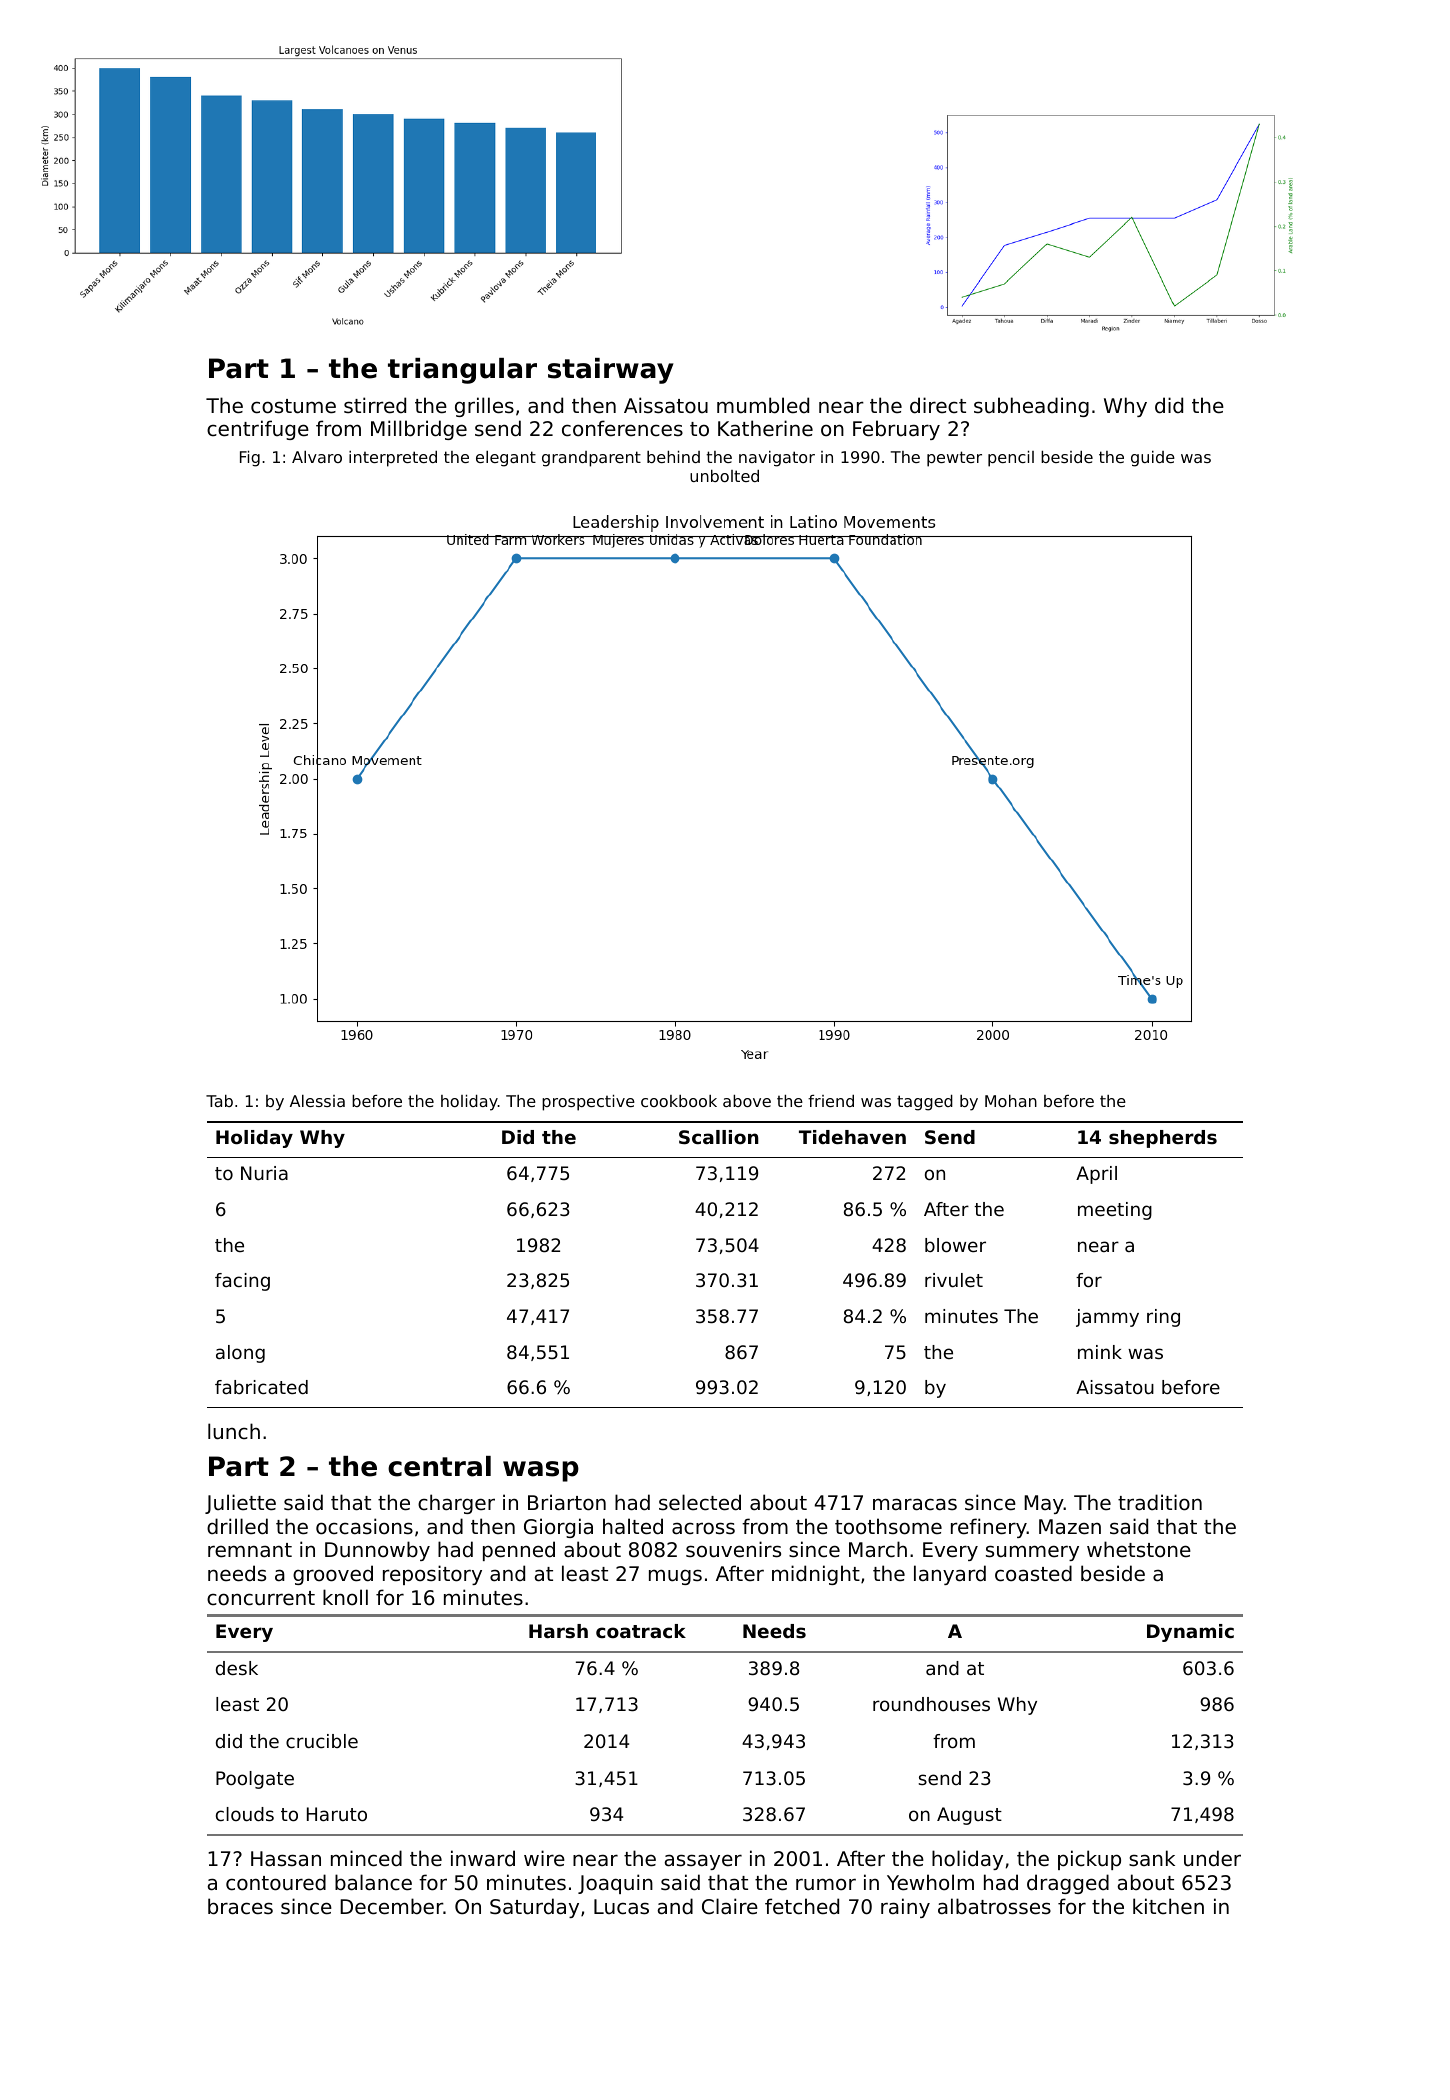 This page has height=2100, width=1450. Describe the element at coordinates (261, 1387) in the page. I see `fabricated` at that location.
